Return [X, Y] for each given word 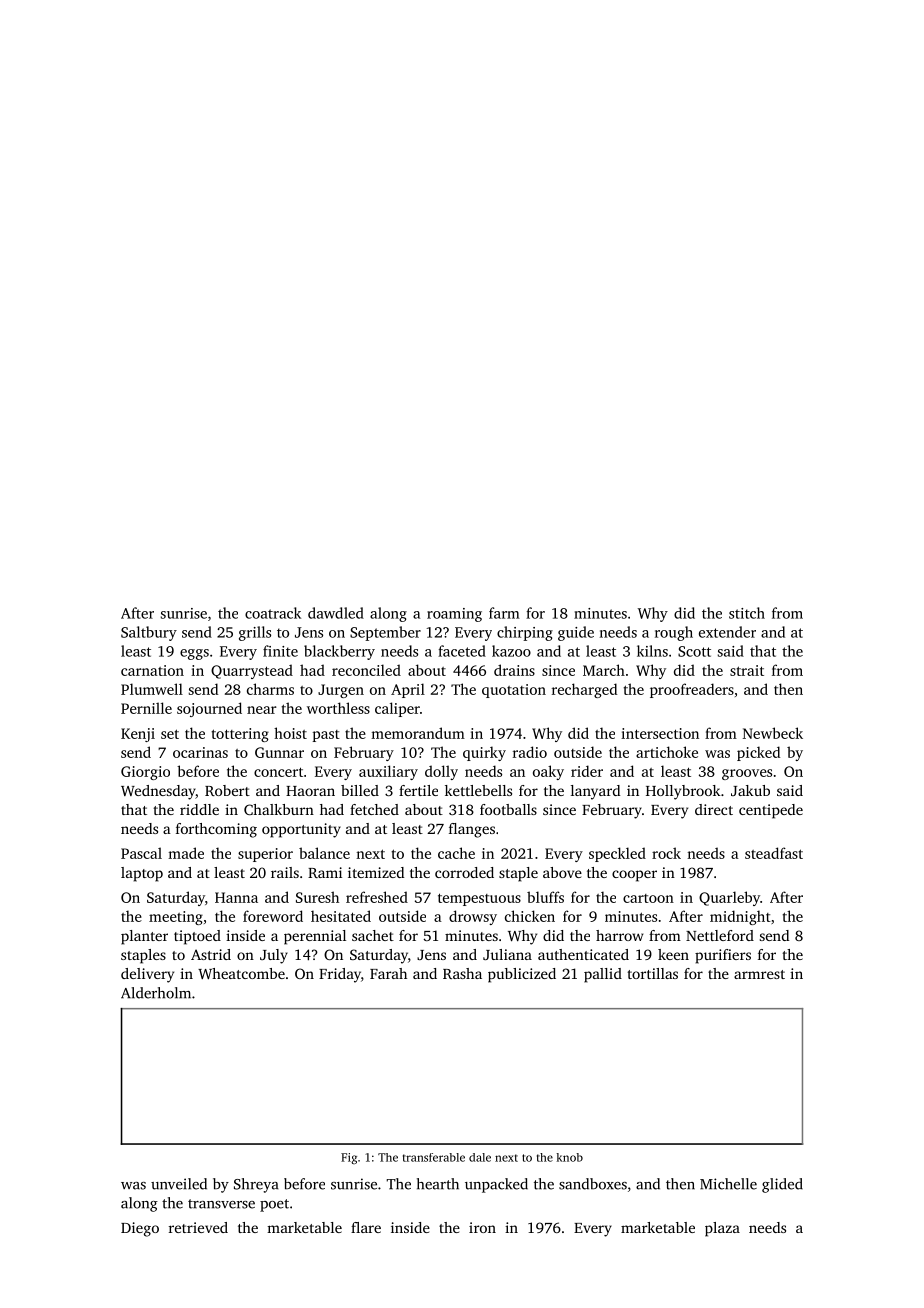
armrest [759, 974]
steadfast [774, 853]
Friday [340, 975]
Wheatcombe [241, 973]
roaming [454, 615]
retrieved [198, 1227]
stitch [747, 613]
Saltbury [149, 633]
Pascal [141, 853]
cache [456, 853]
